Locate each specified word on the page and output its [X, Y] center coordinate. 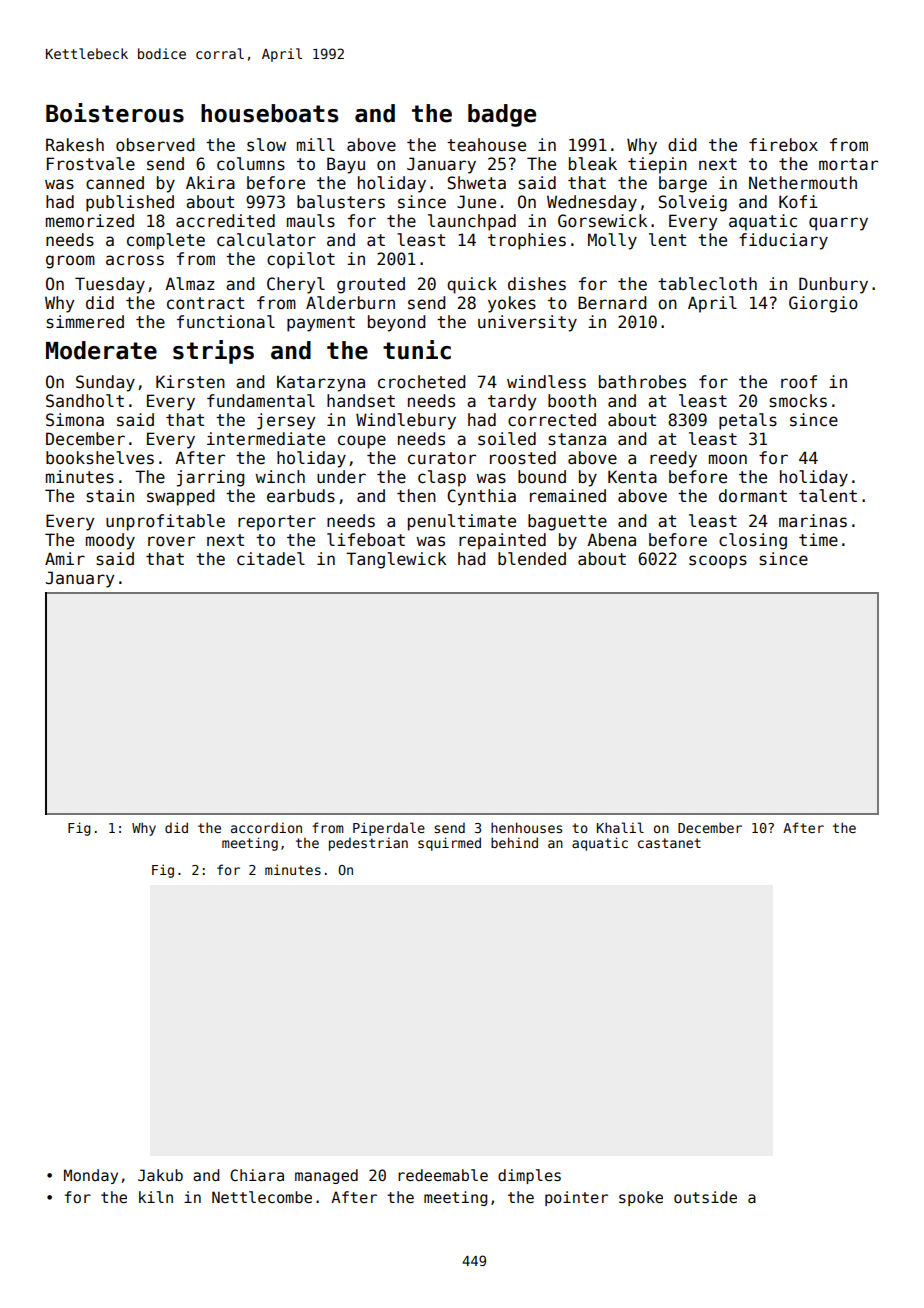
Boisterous [115, 113]
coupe [362, 442]
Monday [91, 1176]
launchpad [472, 222]
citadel [271, 559]
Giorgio [823, 304]
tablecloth [707, 284]
